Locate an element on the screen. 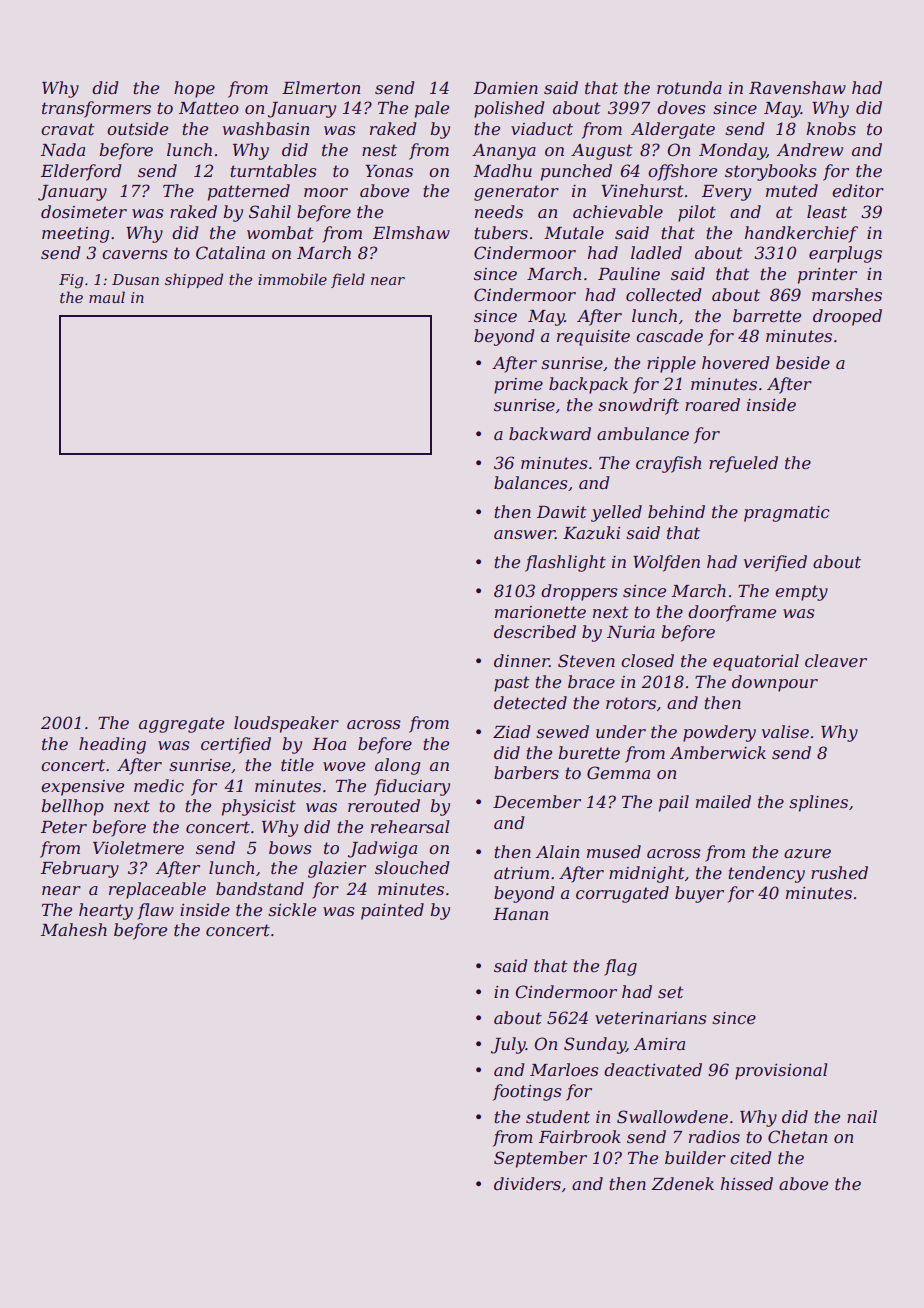 The height and width of the screenshot is (1308, 924). aggregate is located at coordinates (181, 725).
